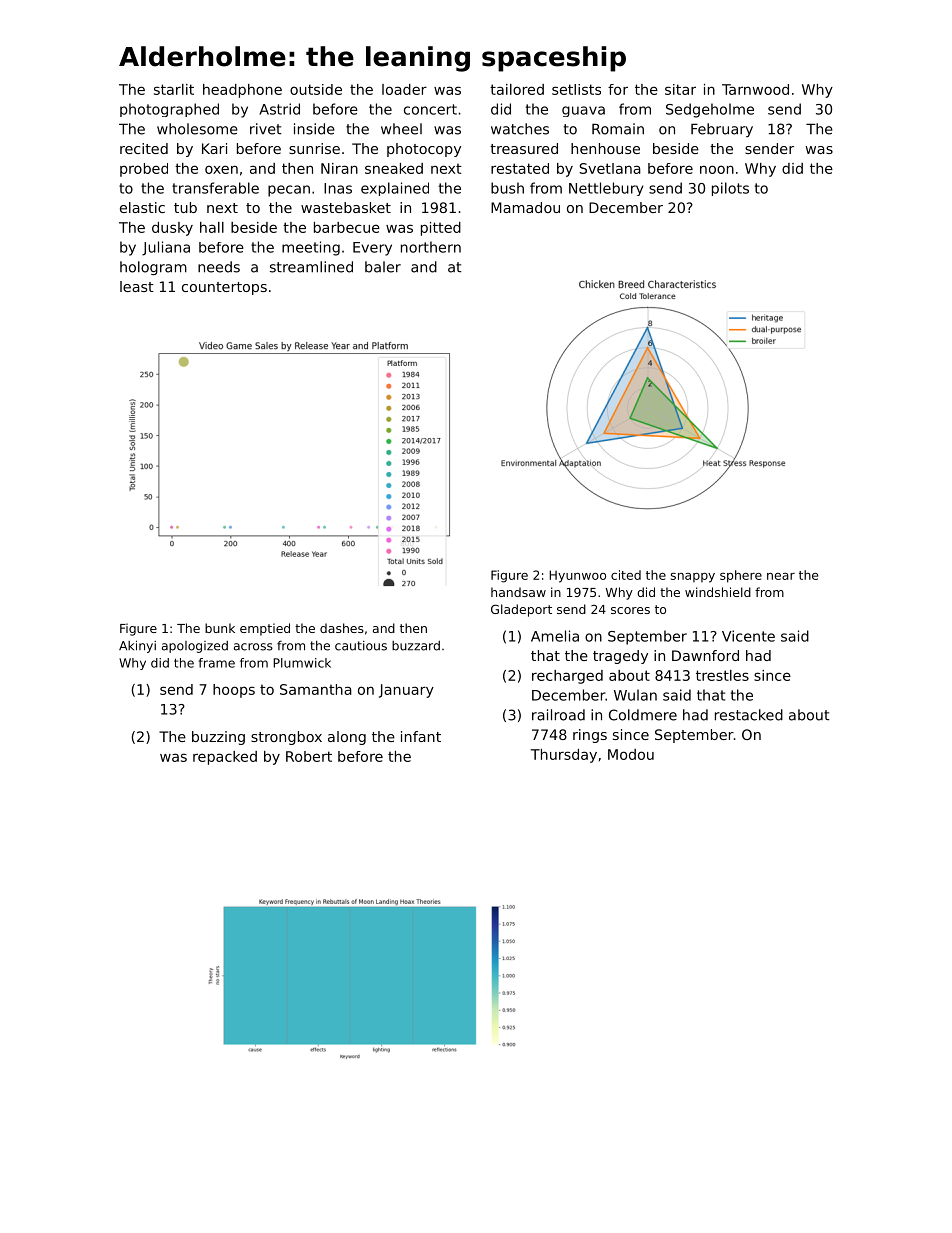  I want to click on probed, so click(144, 170).
